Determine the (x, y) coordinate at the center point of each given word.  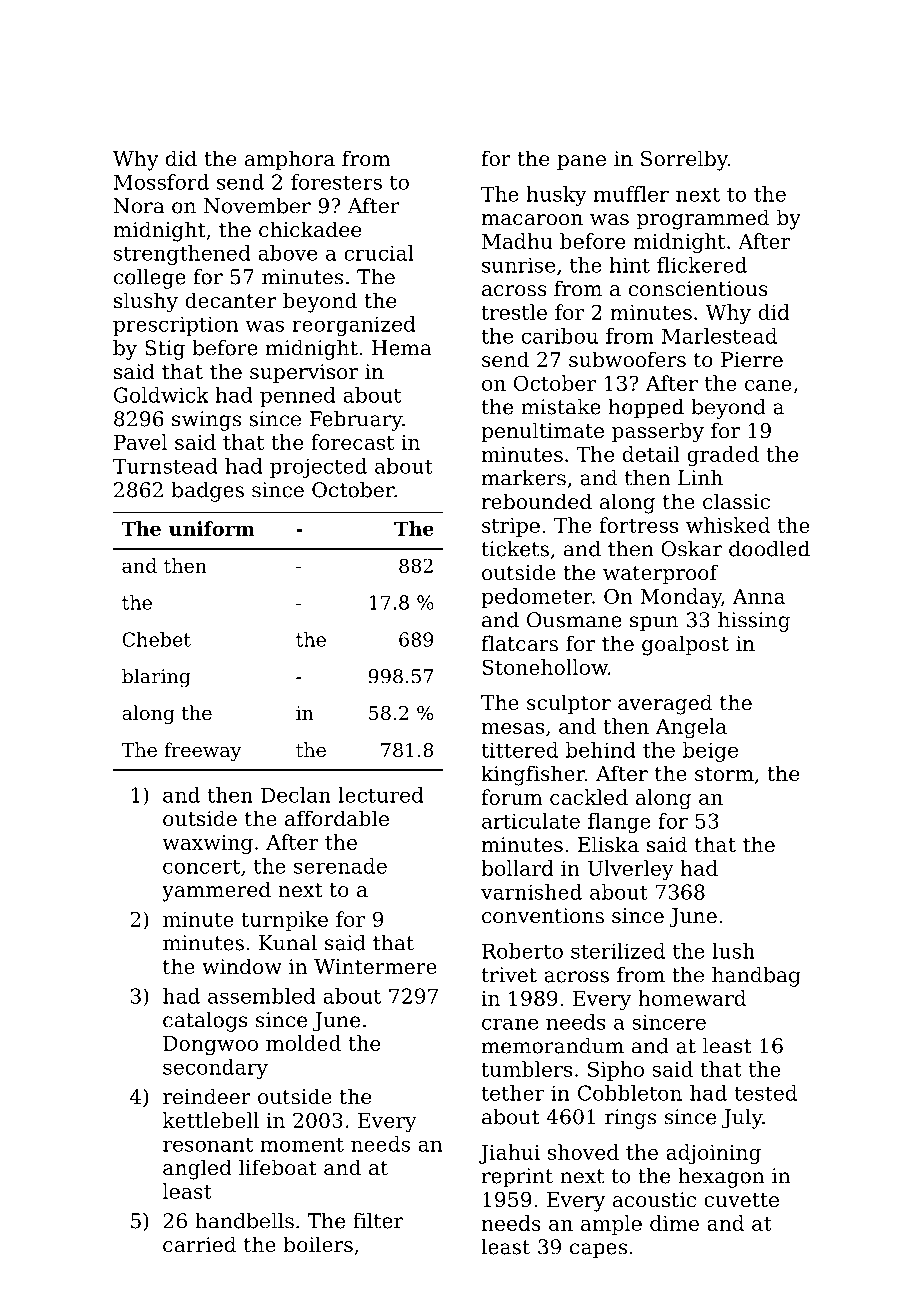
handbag (756, 977)
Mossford (161, 182)
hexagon (721, 1178)
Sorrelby (684, 160)
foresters (336, 182)
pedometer (536, 598)
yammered (216, 891)
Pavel (140, 442)
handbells (244, 1221)
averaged (665, 704)
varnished (531, 892)
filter (378, 1221)
